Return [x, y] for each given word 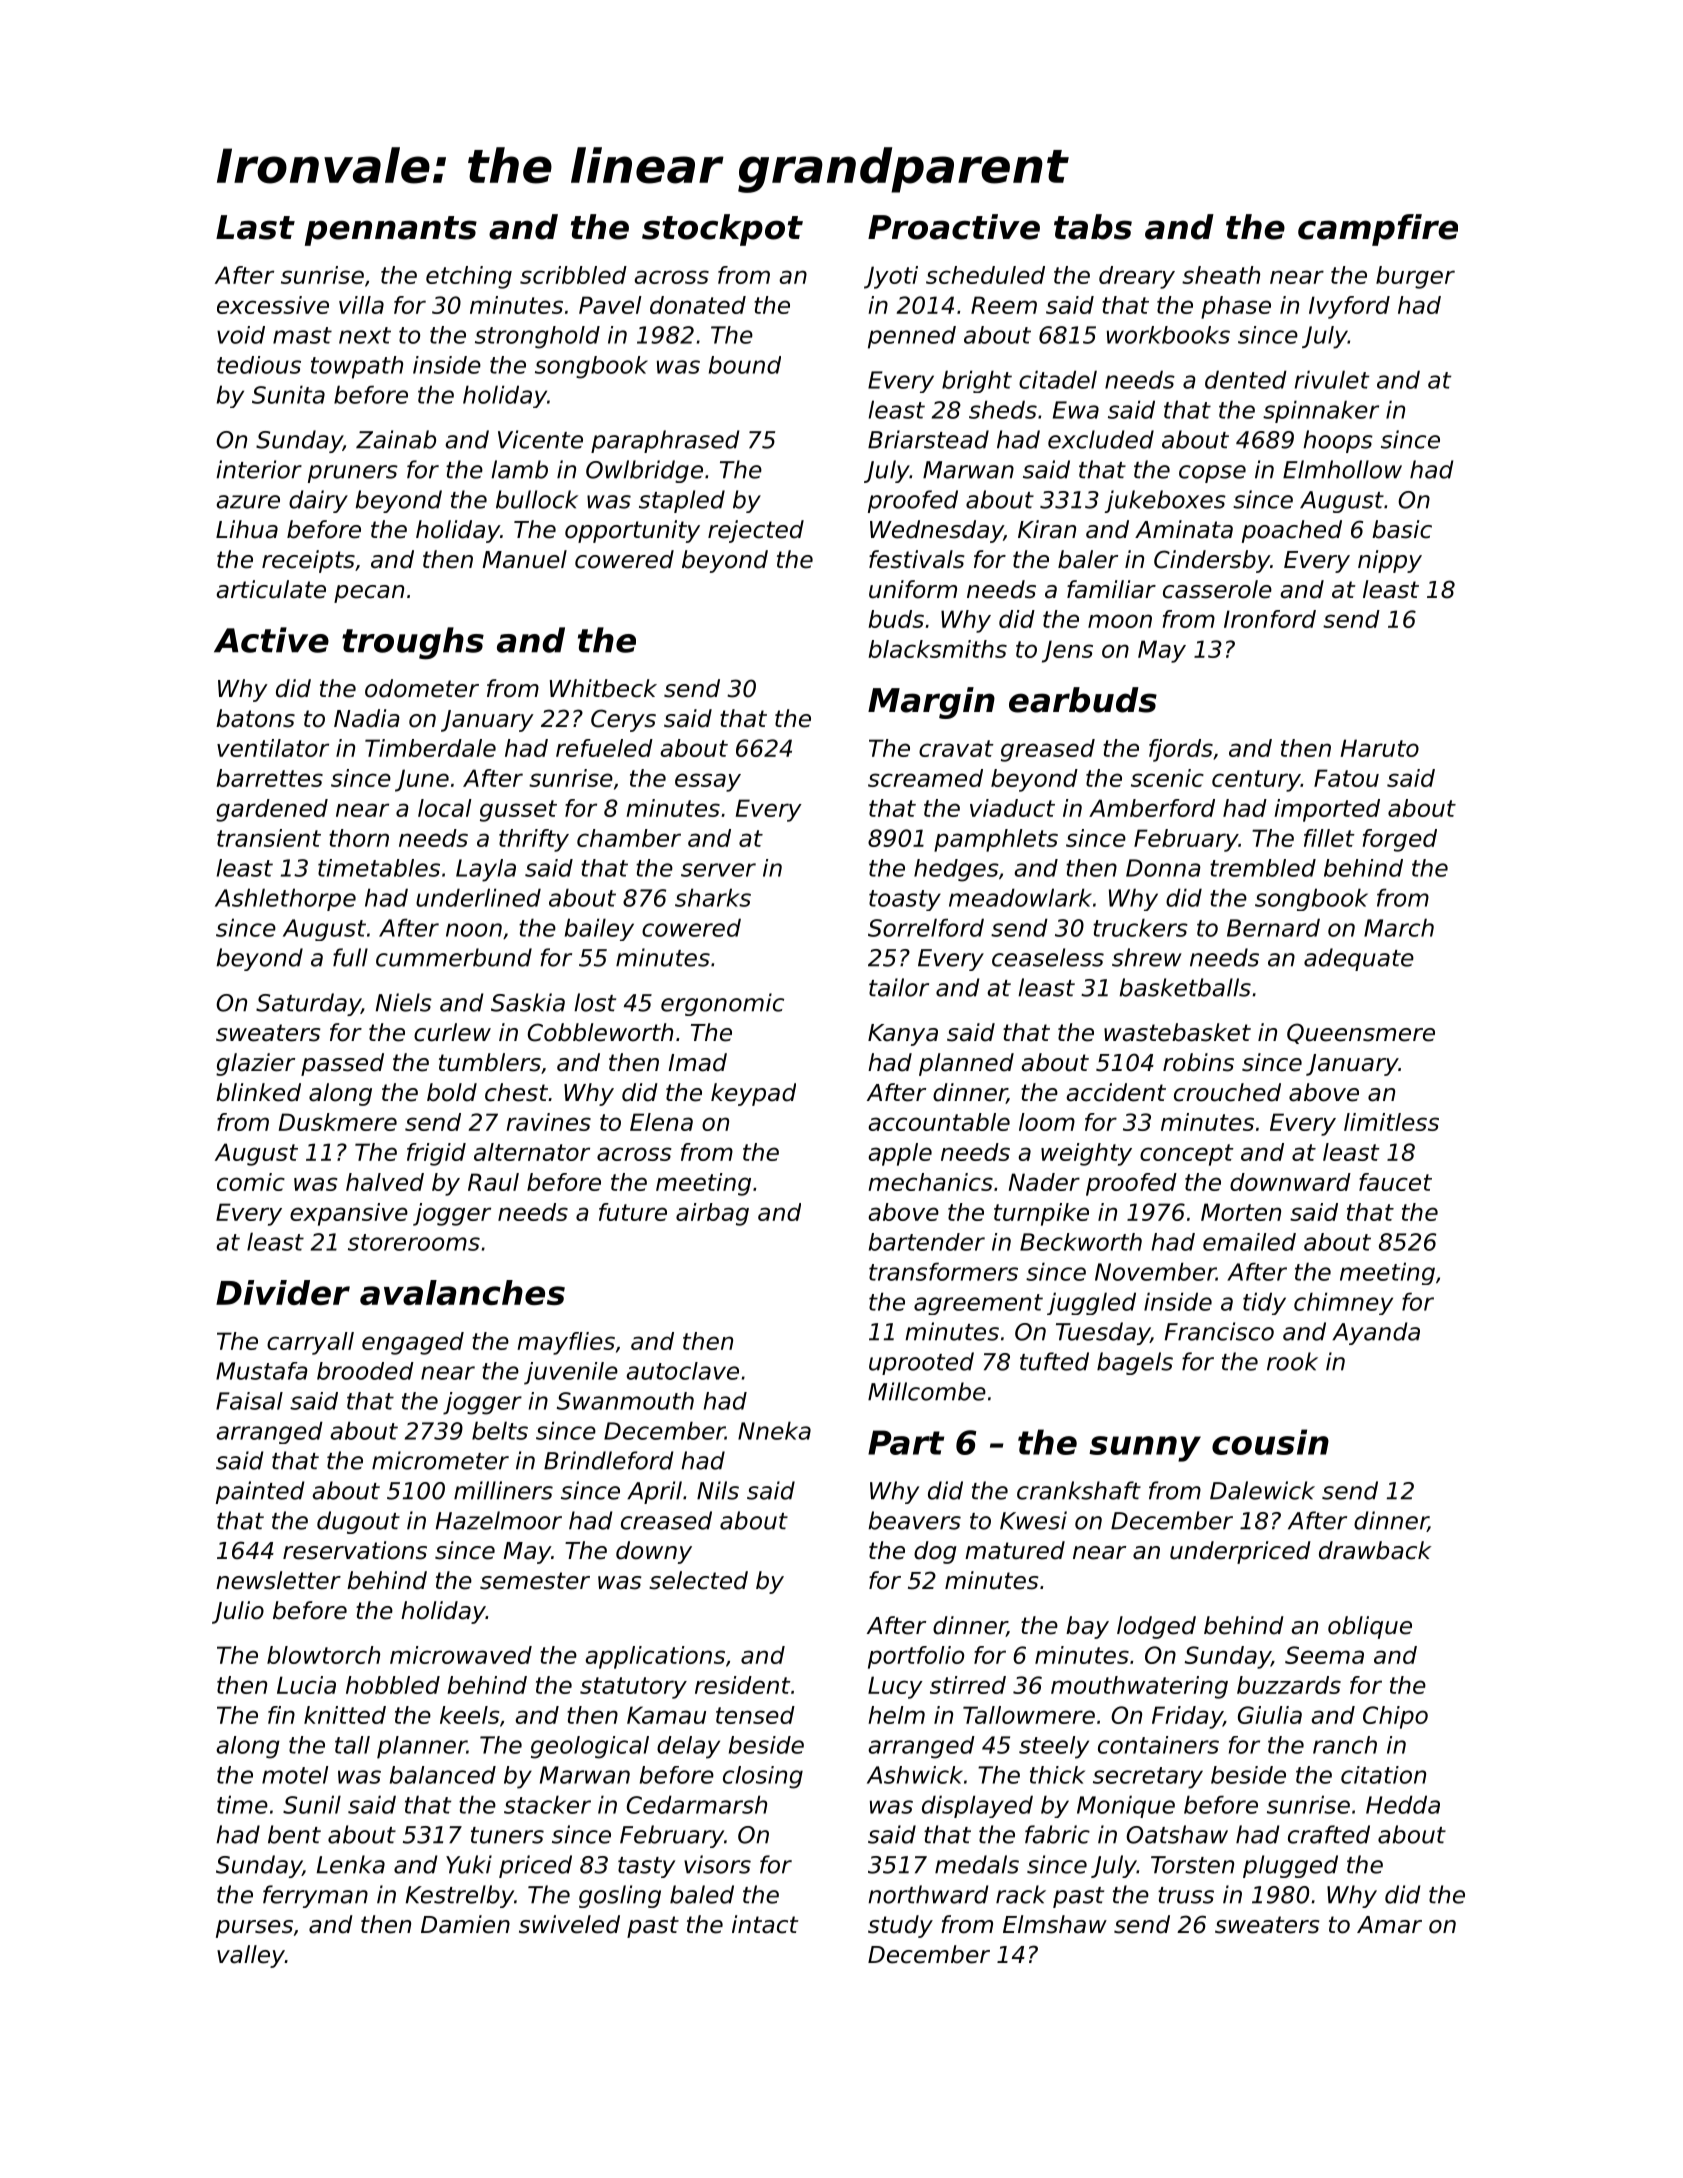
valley [251, 1956]
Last [255, 227]
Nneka [774, 1430]
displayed [977, 1806]
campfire [1378, 230]
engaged [413, 1343]
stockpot [722, 230]
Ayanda [1376, 1333]
